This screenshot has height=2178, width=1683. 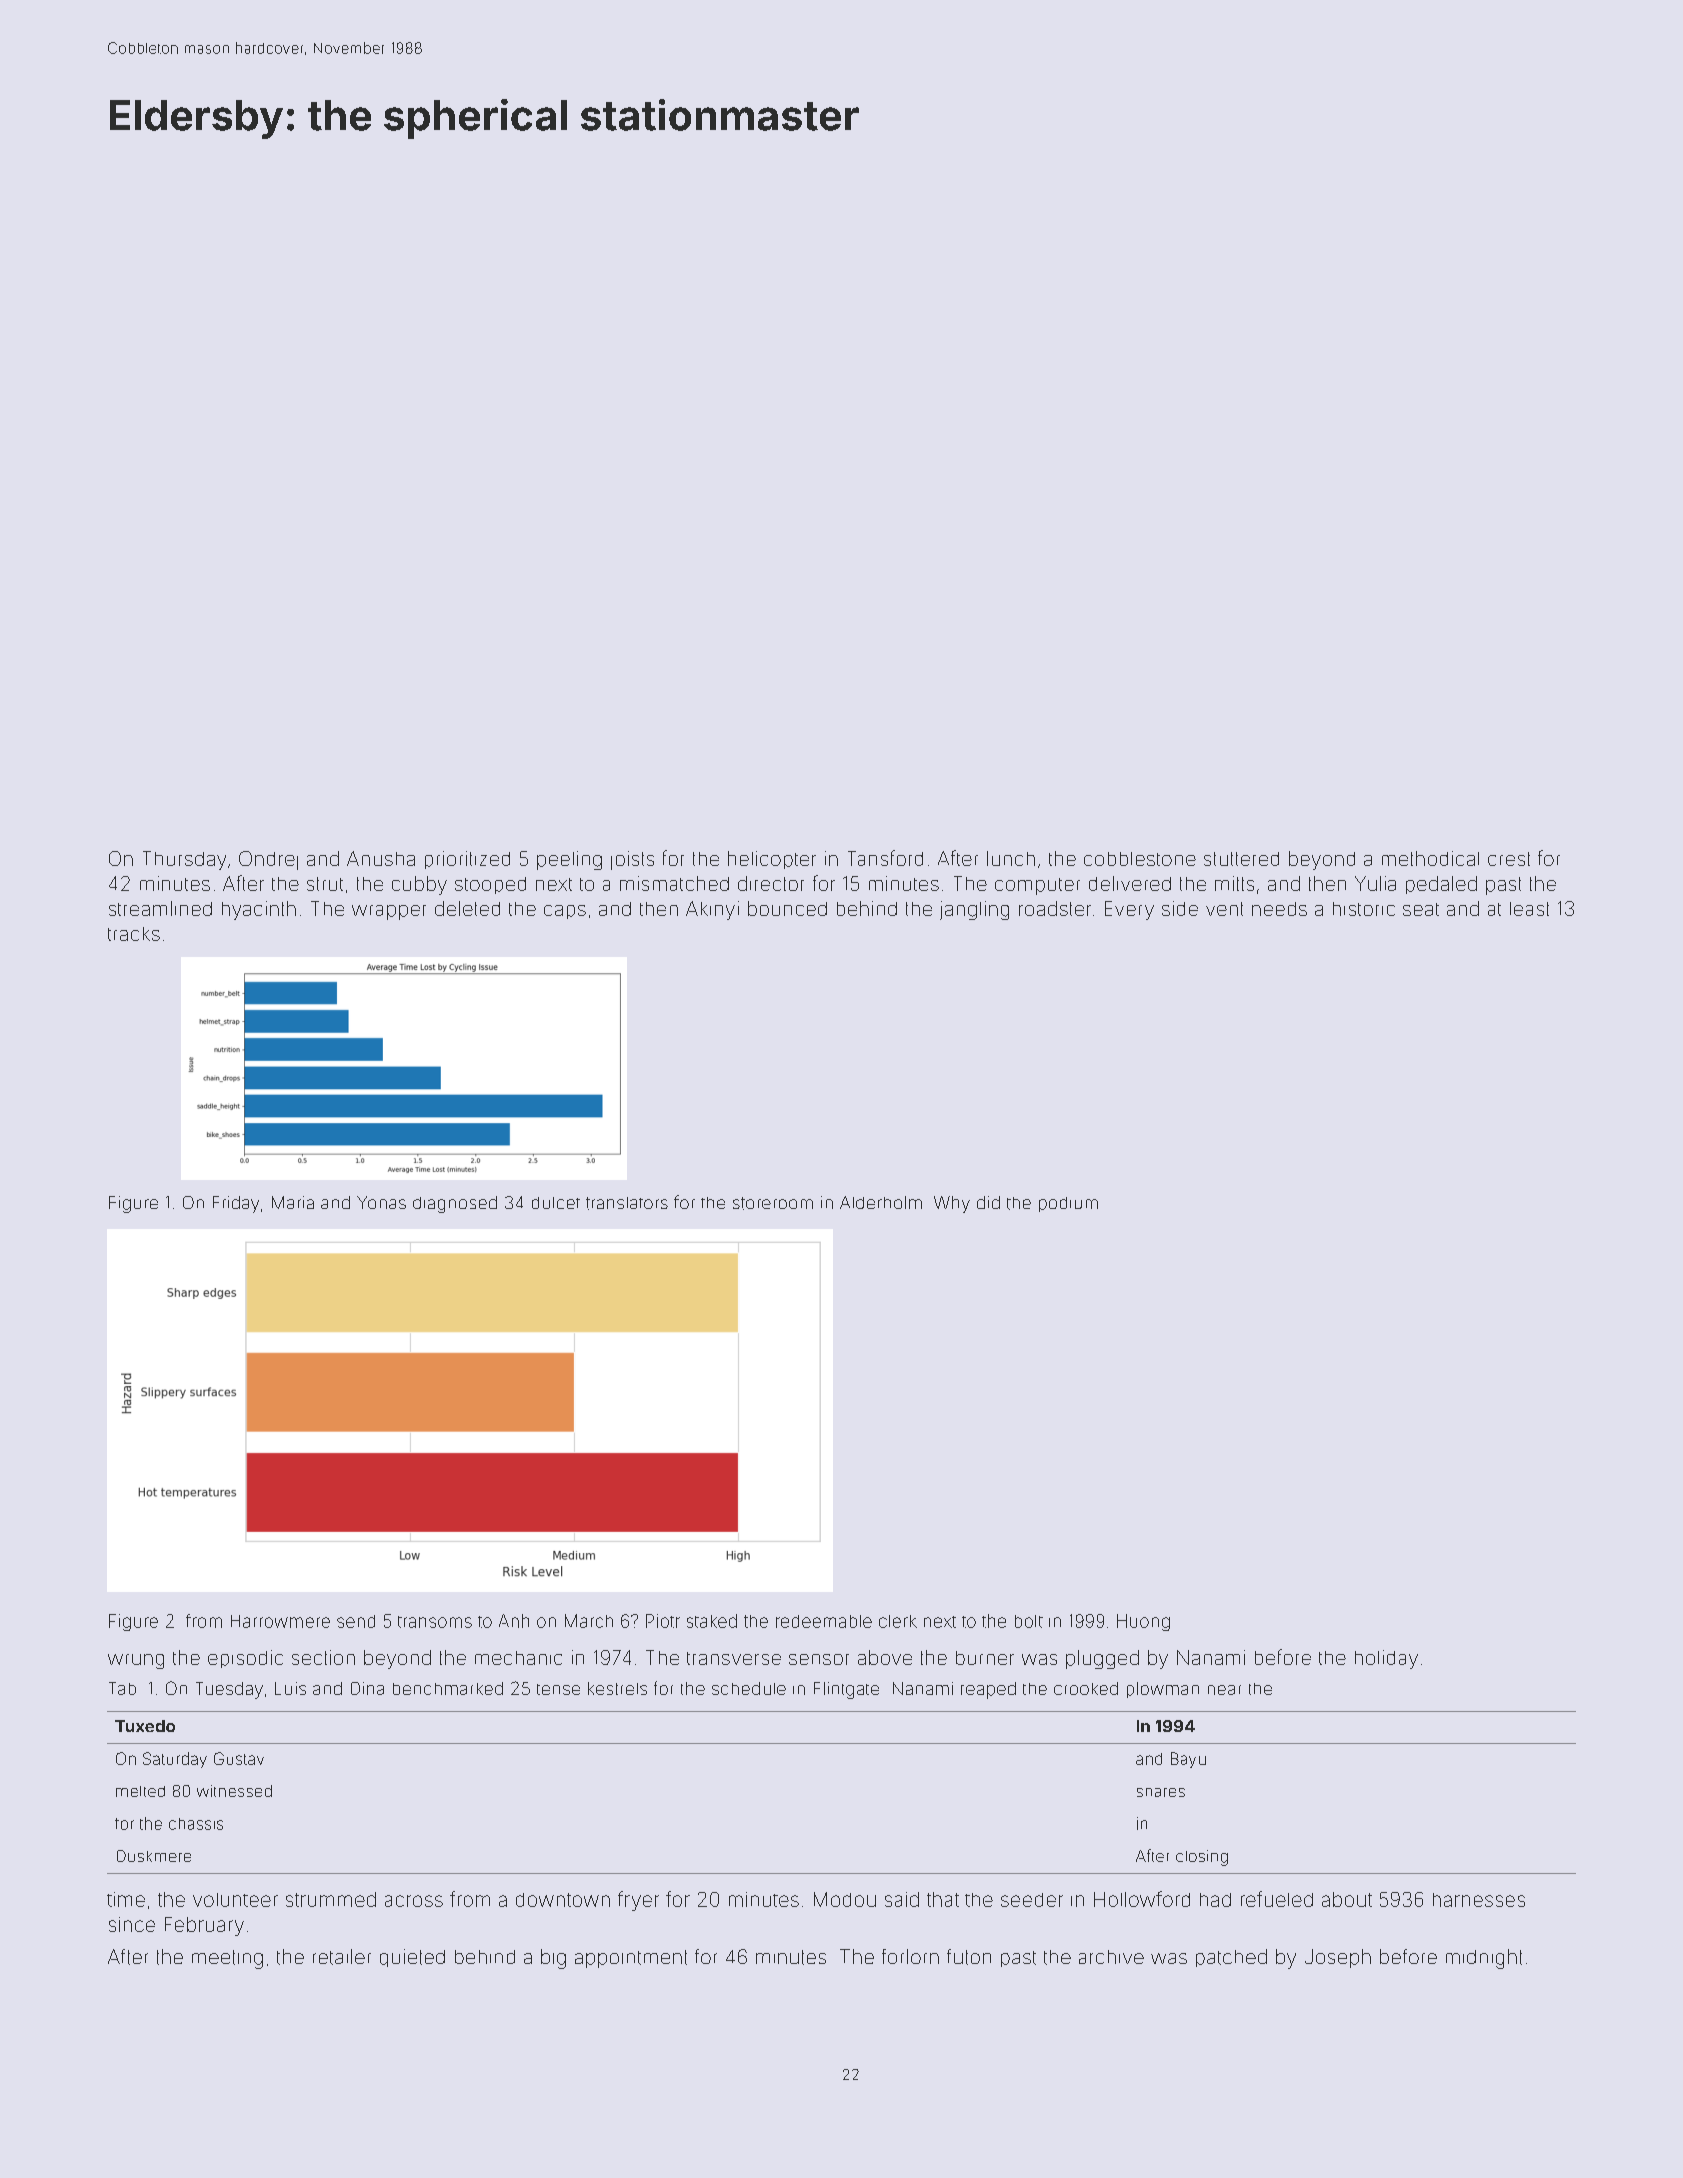 What do you see at coordinates (1143, 1622) in the screenshot?
I see `Huong` at bounding box center [1143, 1622].
